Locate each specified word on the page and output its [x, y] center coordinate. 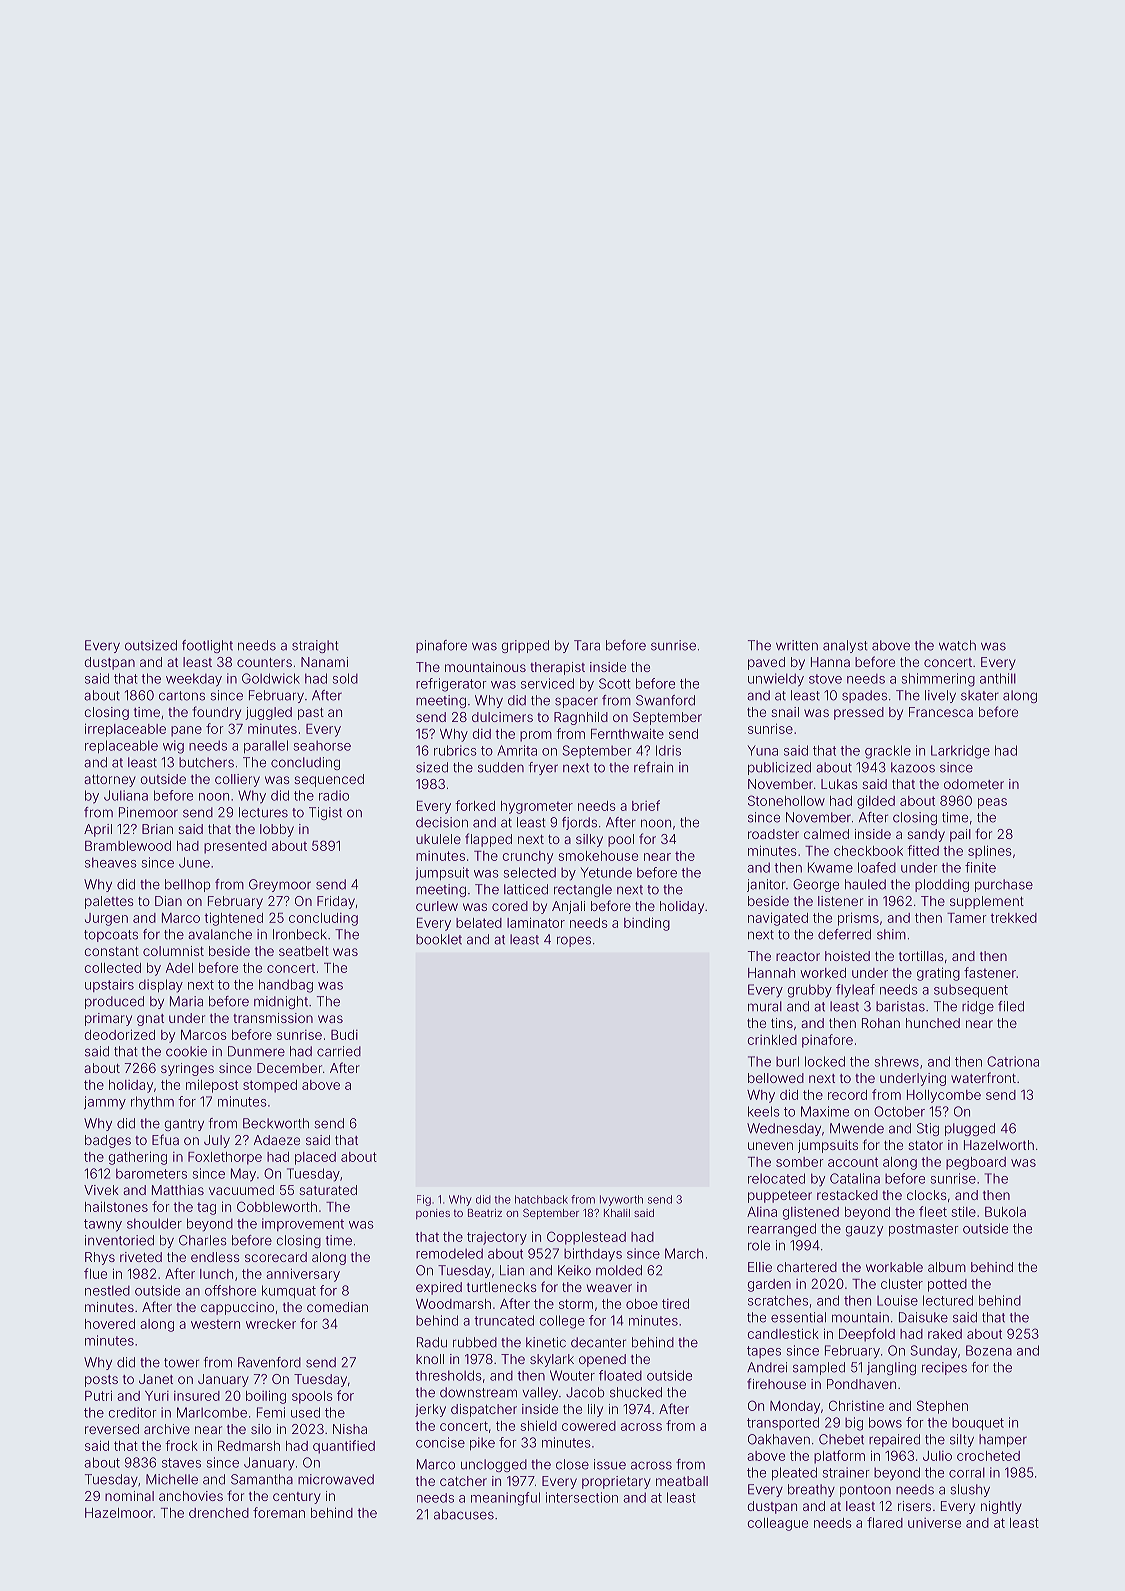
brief [646, 805]
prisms [858, 919]
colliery [237, 780]
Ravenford [269, 1362]
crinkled [772, 1040]
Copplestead [586, 1238]
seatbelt [304, 951]
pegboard [976, 1163]
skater [980, 695]
